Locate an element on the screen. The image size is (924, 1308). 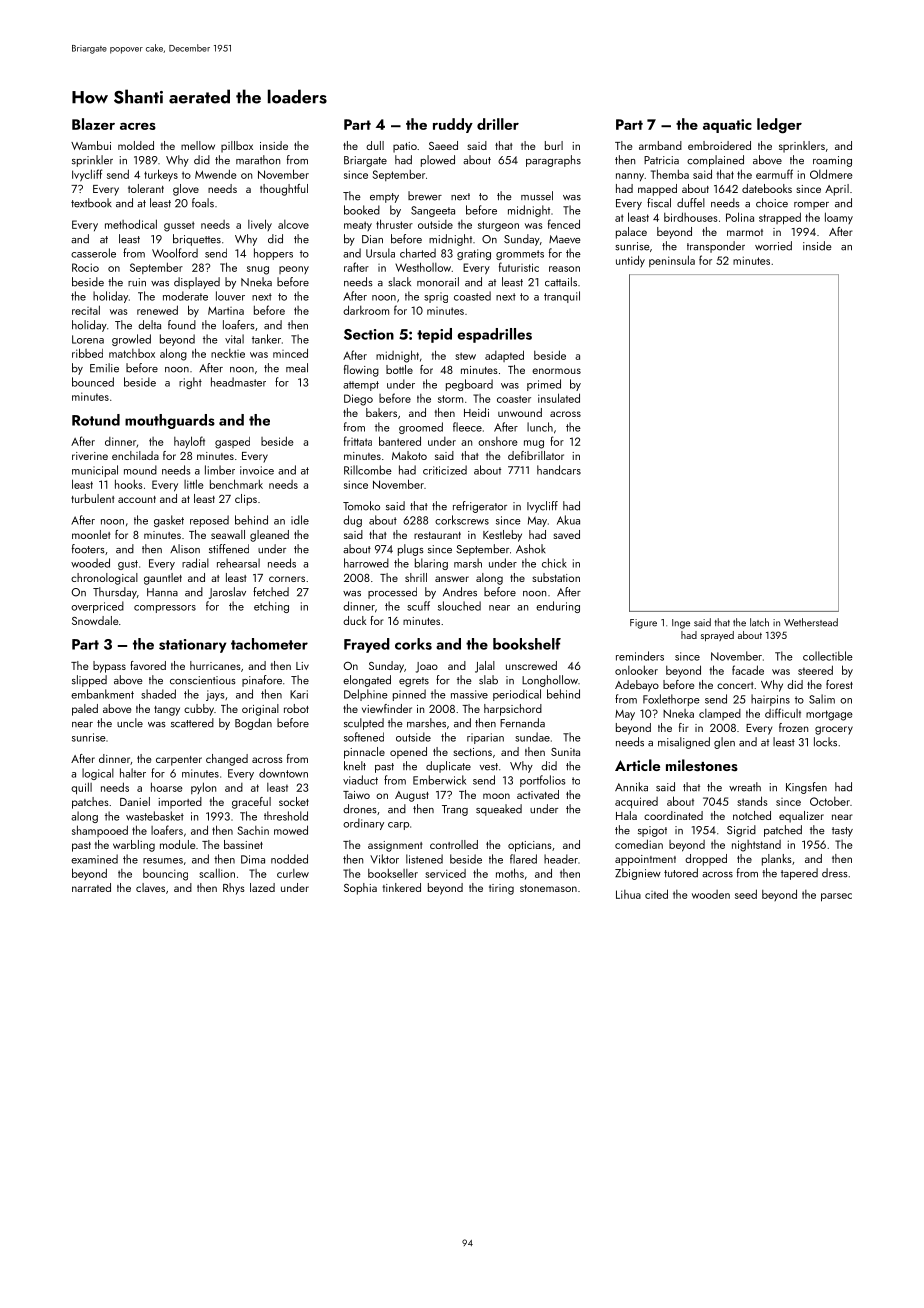
wooded is located at coordinates (90, 563).
